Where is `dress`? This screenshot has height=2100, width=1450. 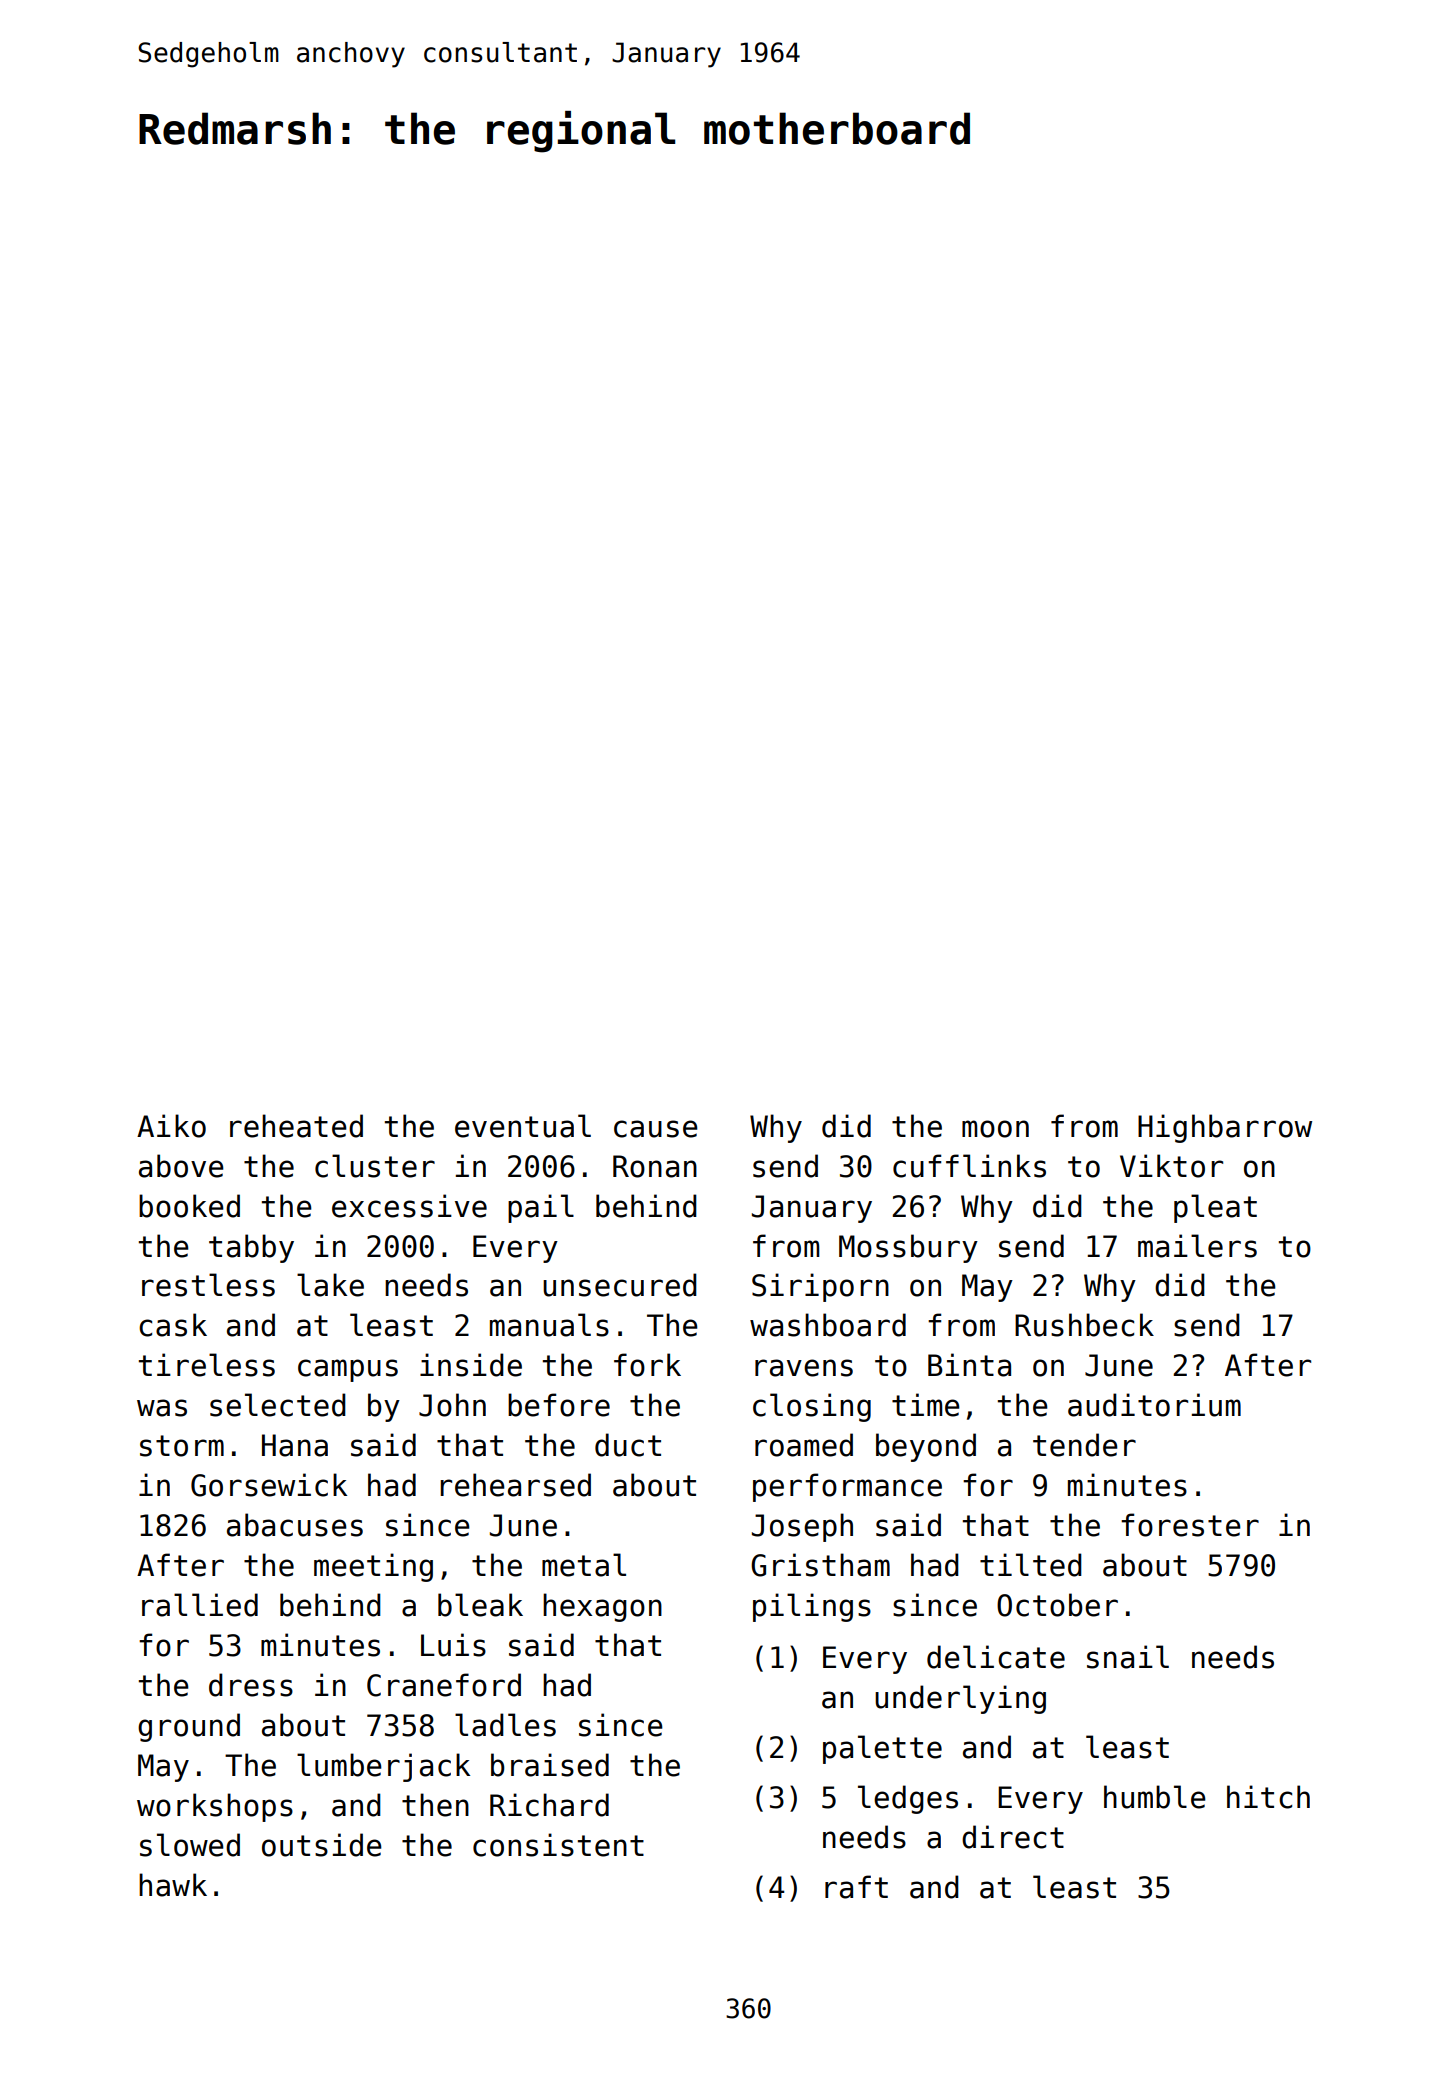 dress is located at coordinates (251, 1685).
